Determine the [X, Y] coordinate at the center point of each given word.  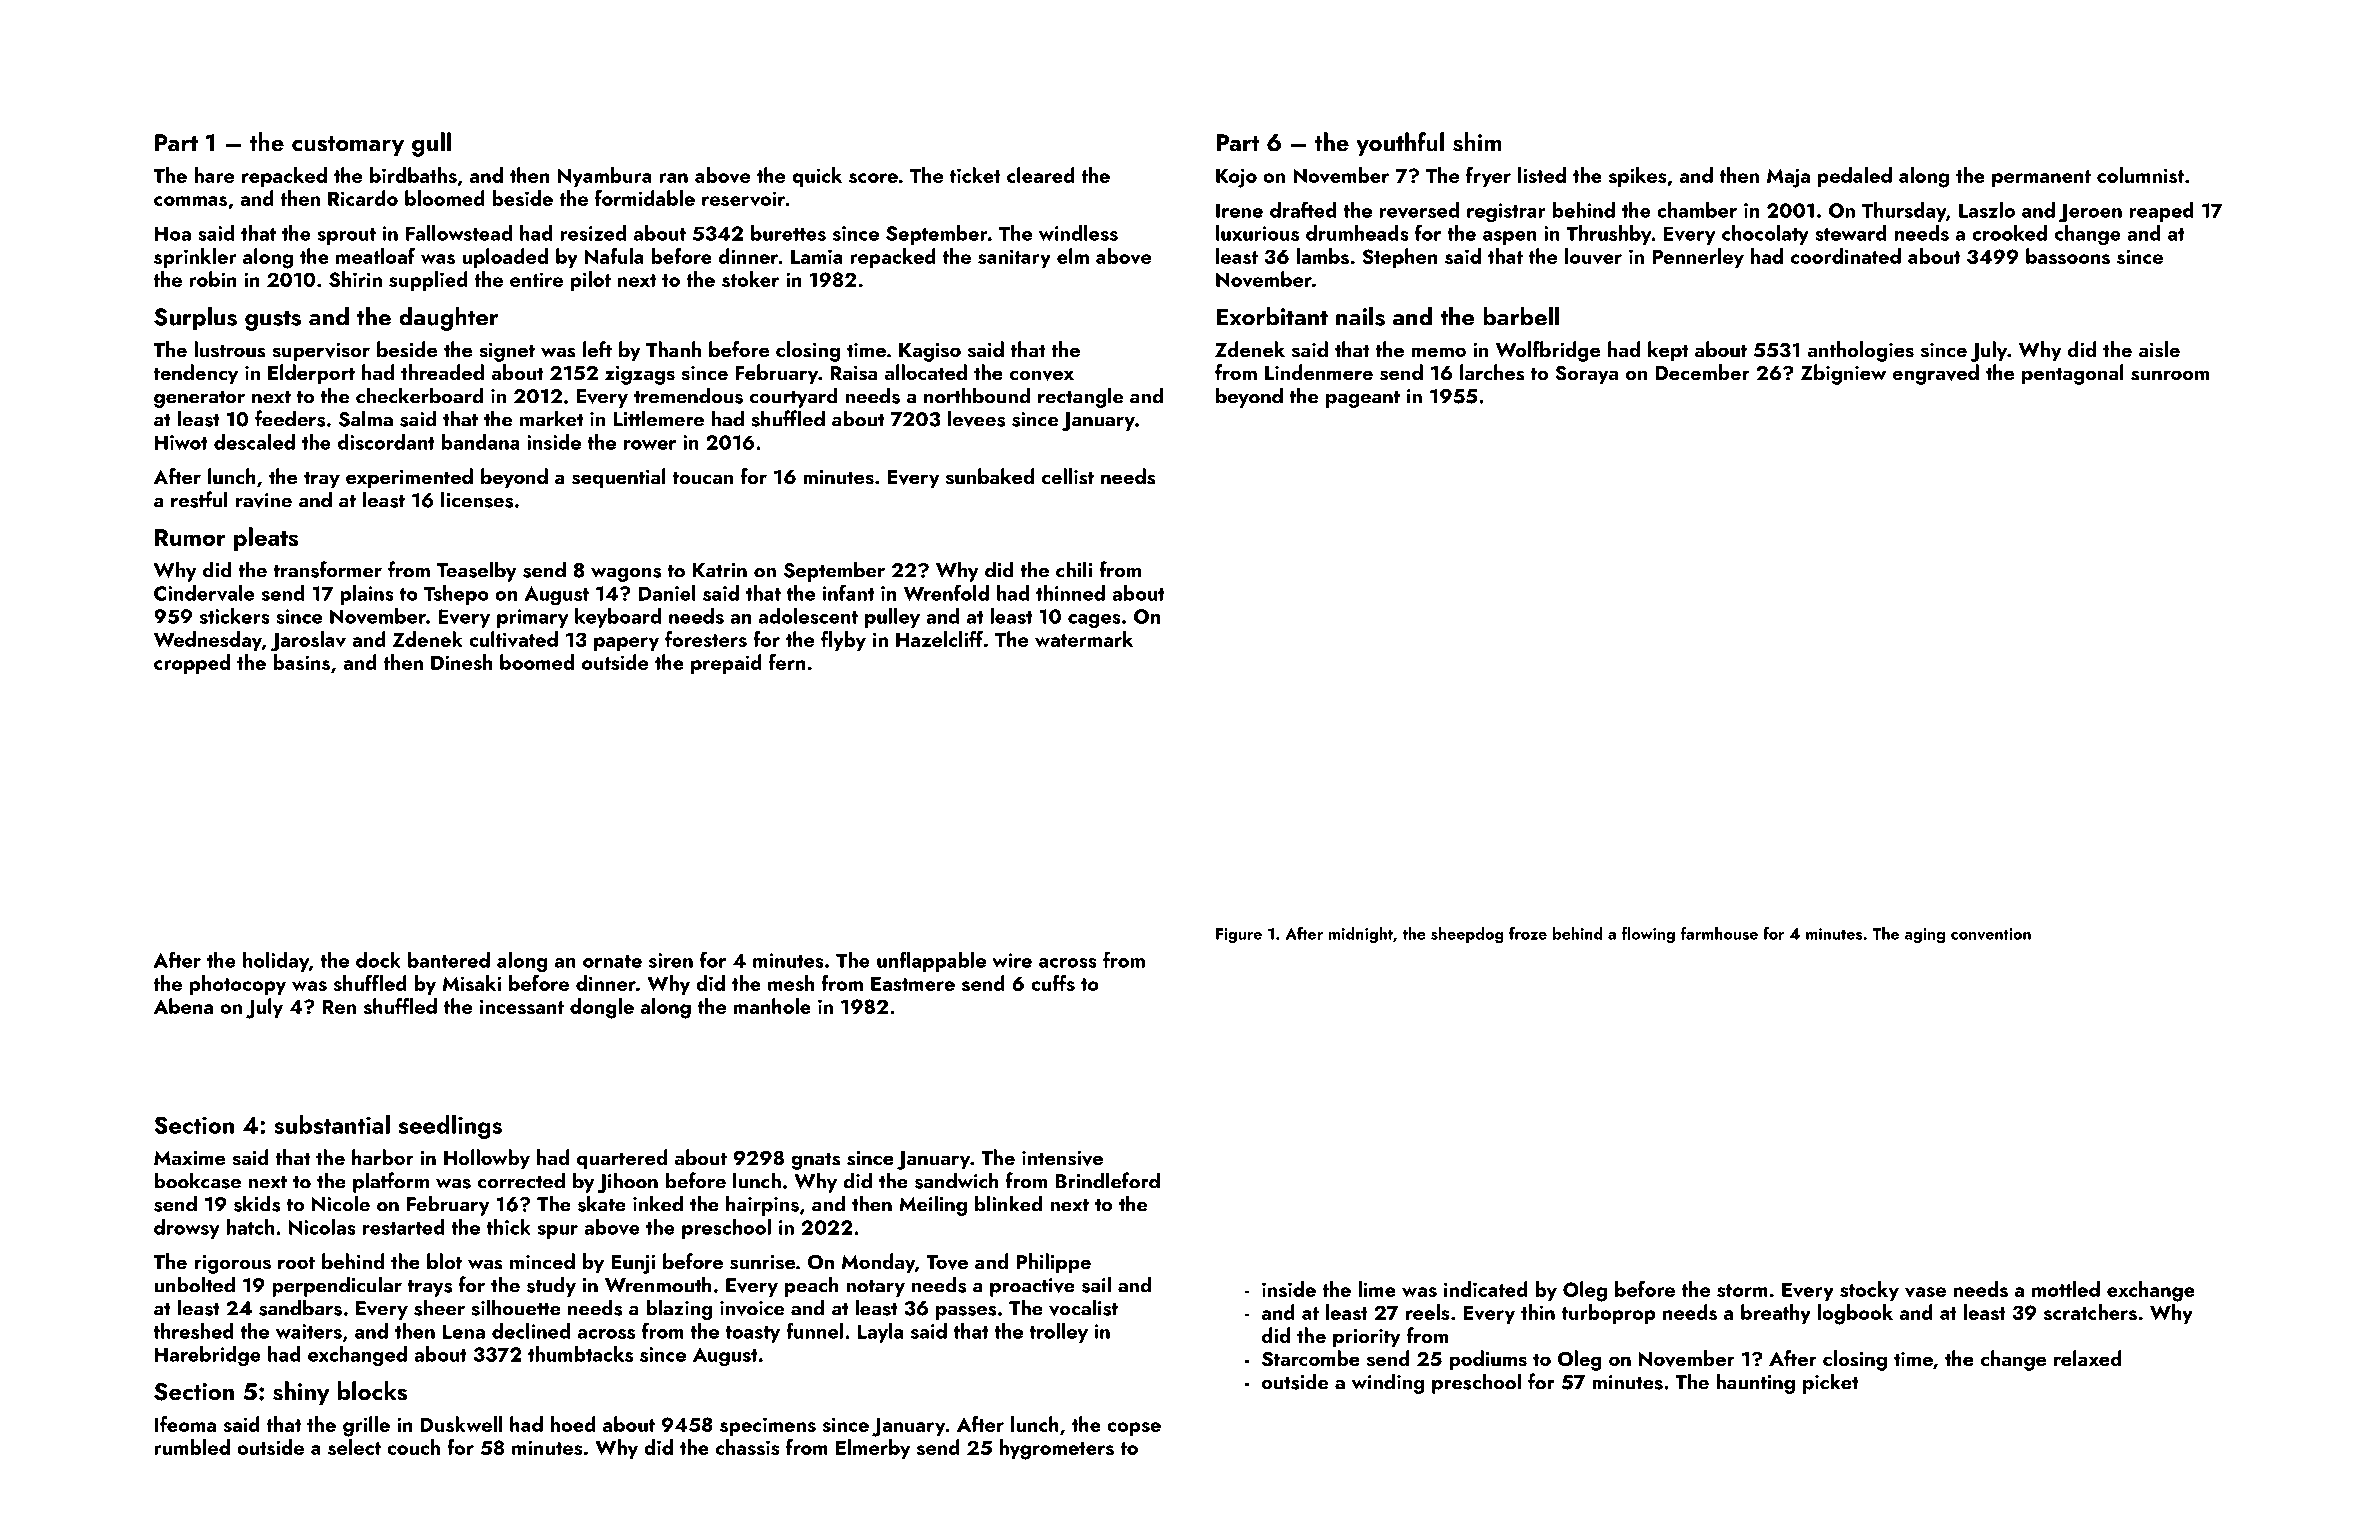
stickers [235, 616]
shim [1477, 142]
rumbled [192, 1447]
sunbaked [990, 476]
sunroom [2170, 375]
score [873, 178]
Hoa [173, 233]
